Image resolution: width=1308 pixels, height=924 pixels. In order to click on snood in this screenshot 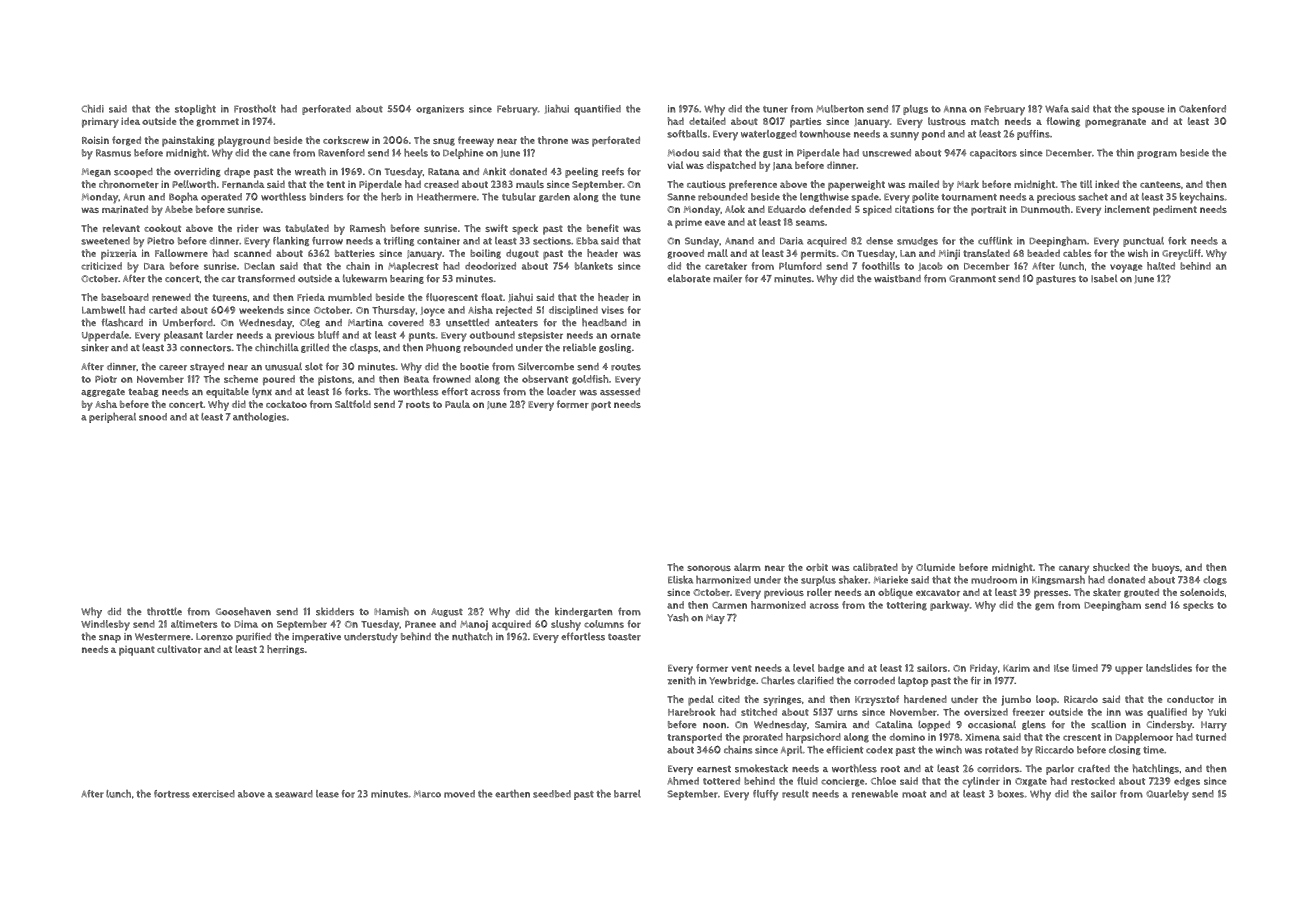, I will do `click(153, 417)`.
